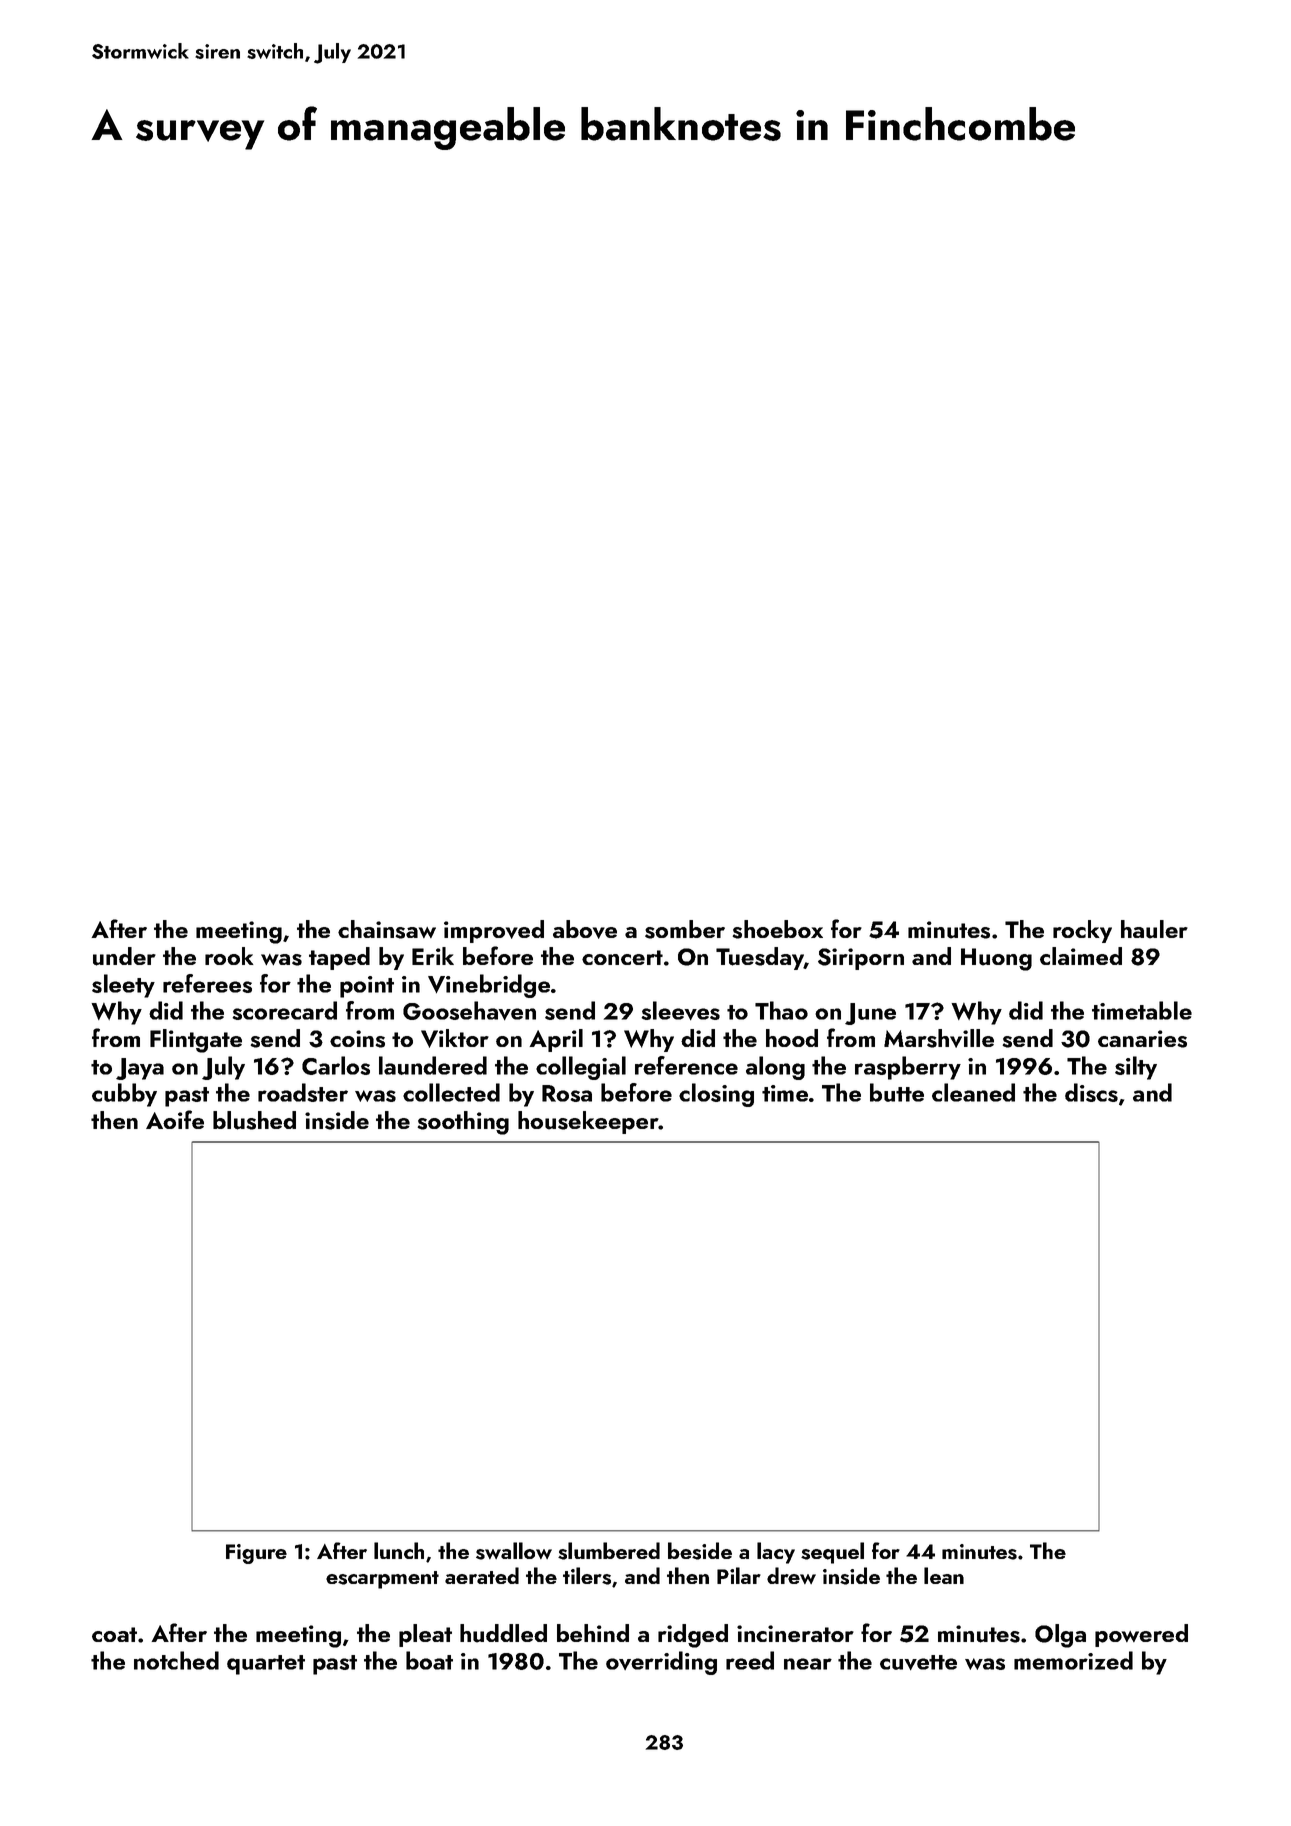 Image resolution: width=1291 pixels, height=1826 pixels. What do you see at coordinates (700, 1551) in the image?
I see `beside` at bounding box center [700, 1551].
